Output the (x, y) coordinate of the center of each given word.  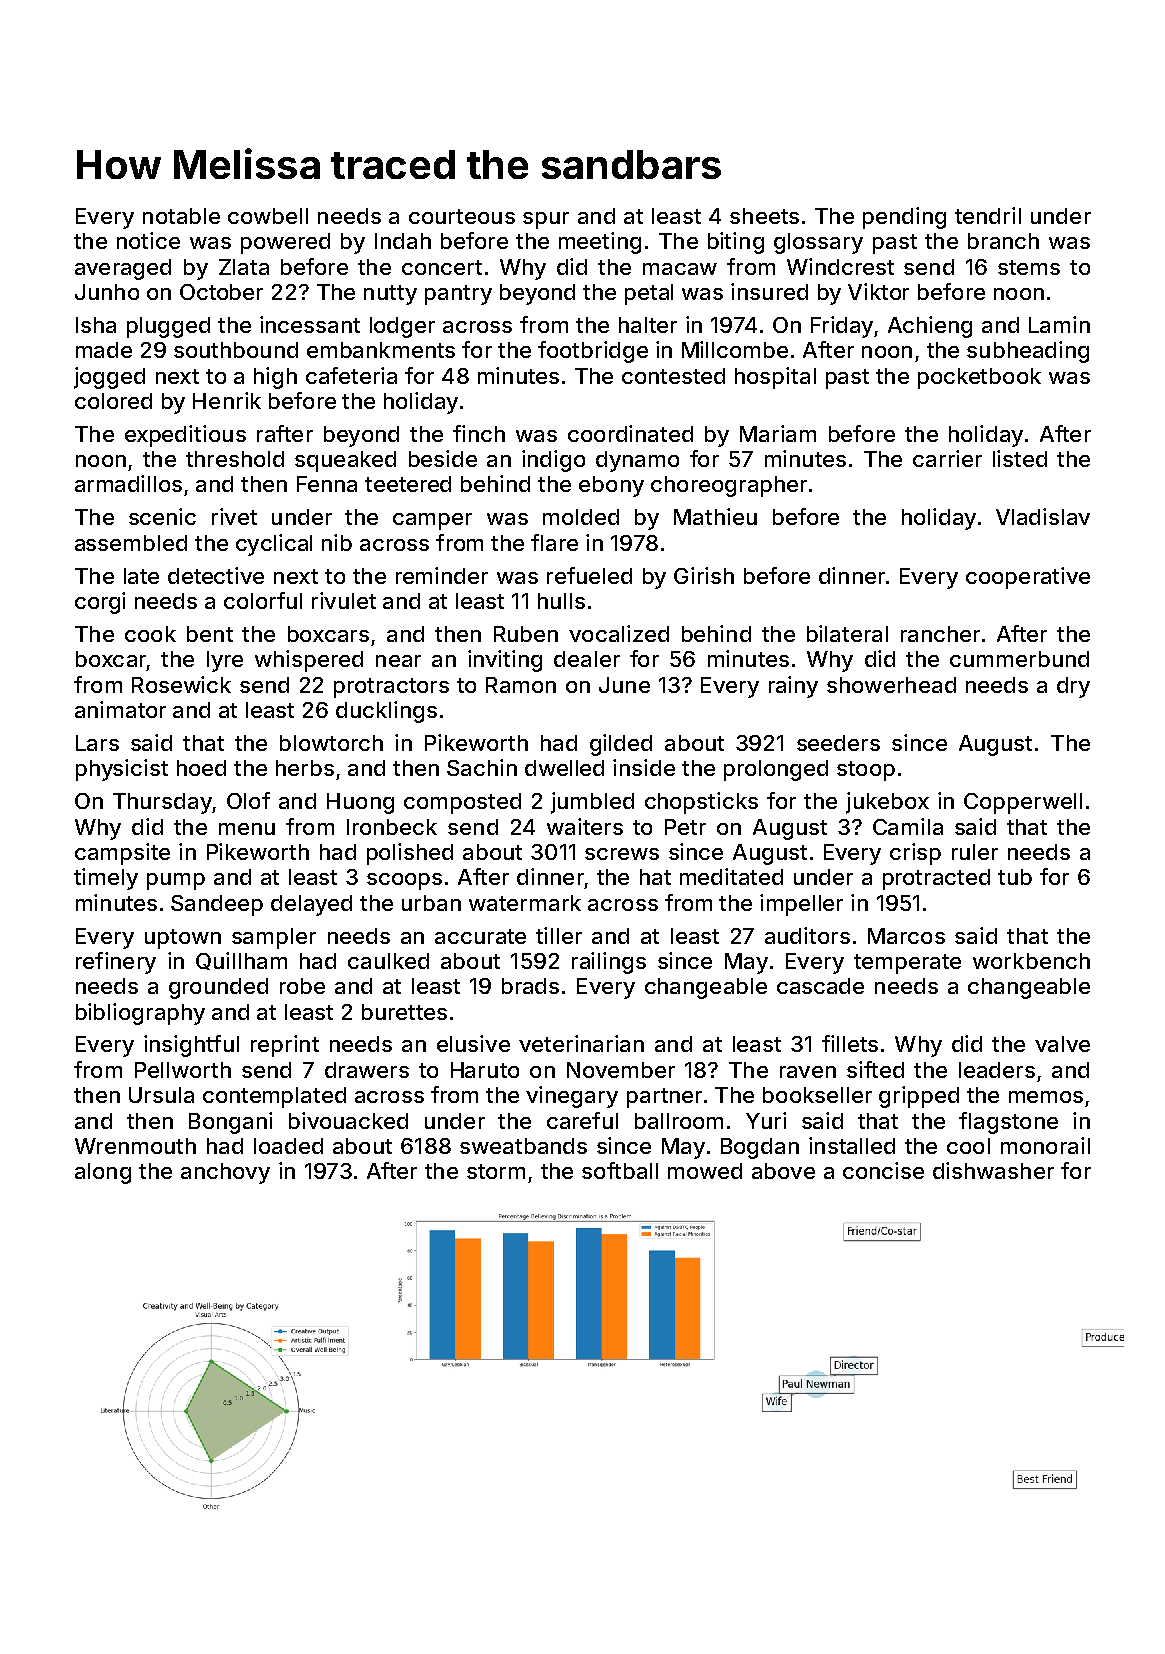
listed (1020, 458)
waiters (585, 826)
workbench (1031, 961)
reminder (442, 575)
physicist (122, 770)
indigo (553, 461)
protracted (936, 879)
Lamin (1059, 324)
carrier (947, 458)
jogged (109, 378)
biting (736, 243)
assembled (131, 543)
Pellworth (183, 1070)
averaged (123, 269)
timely (106, 879)
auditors (807, 935)
